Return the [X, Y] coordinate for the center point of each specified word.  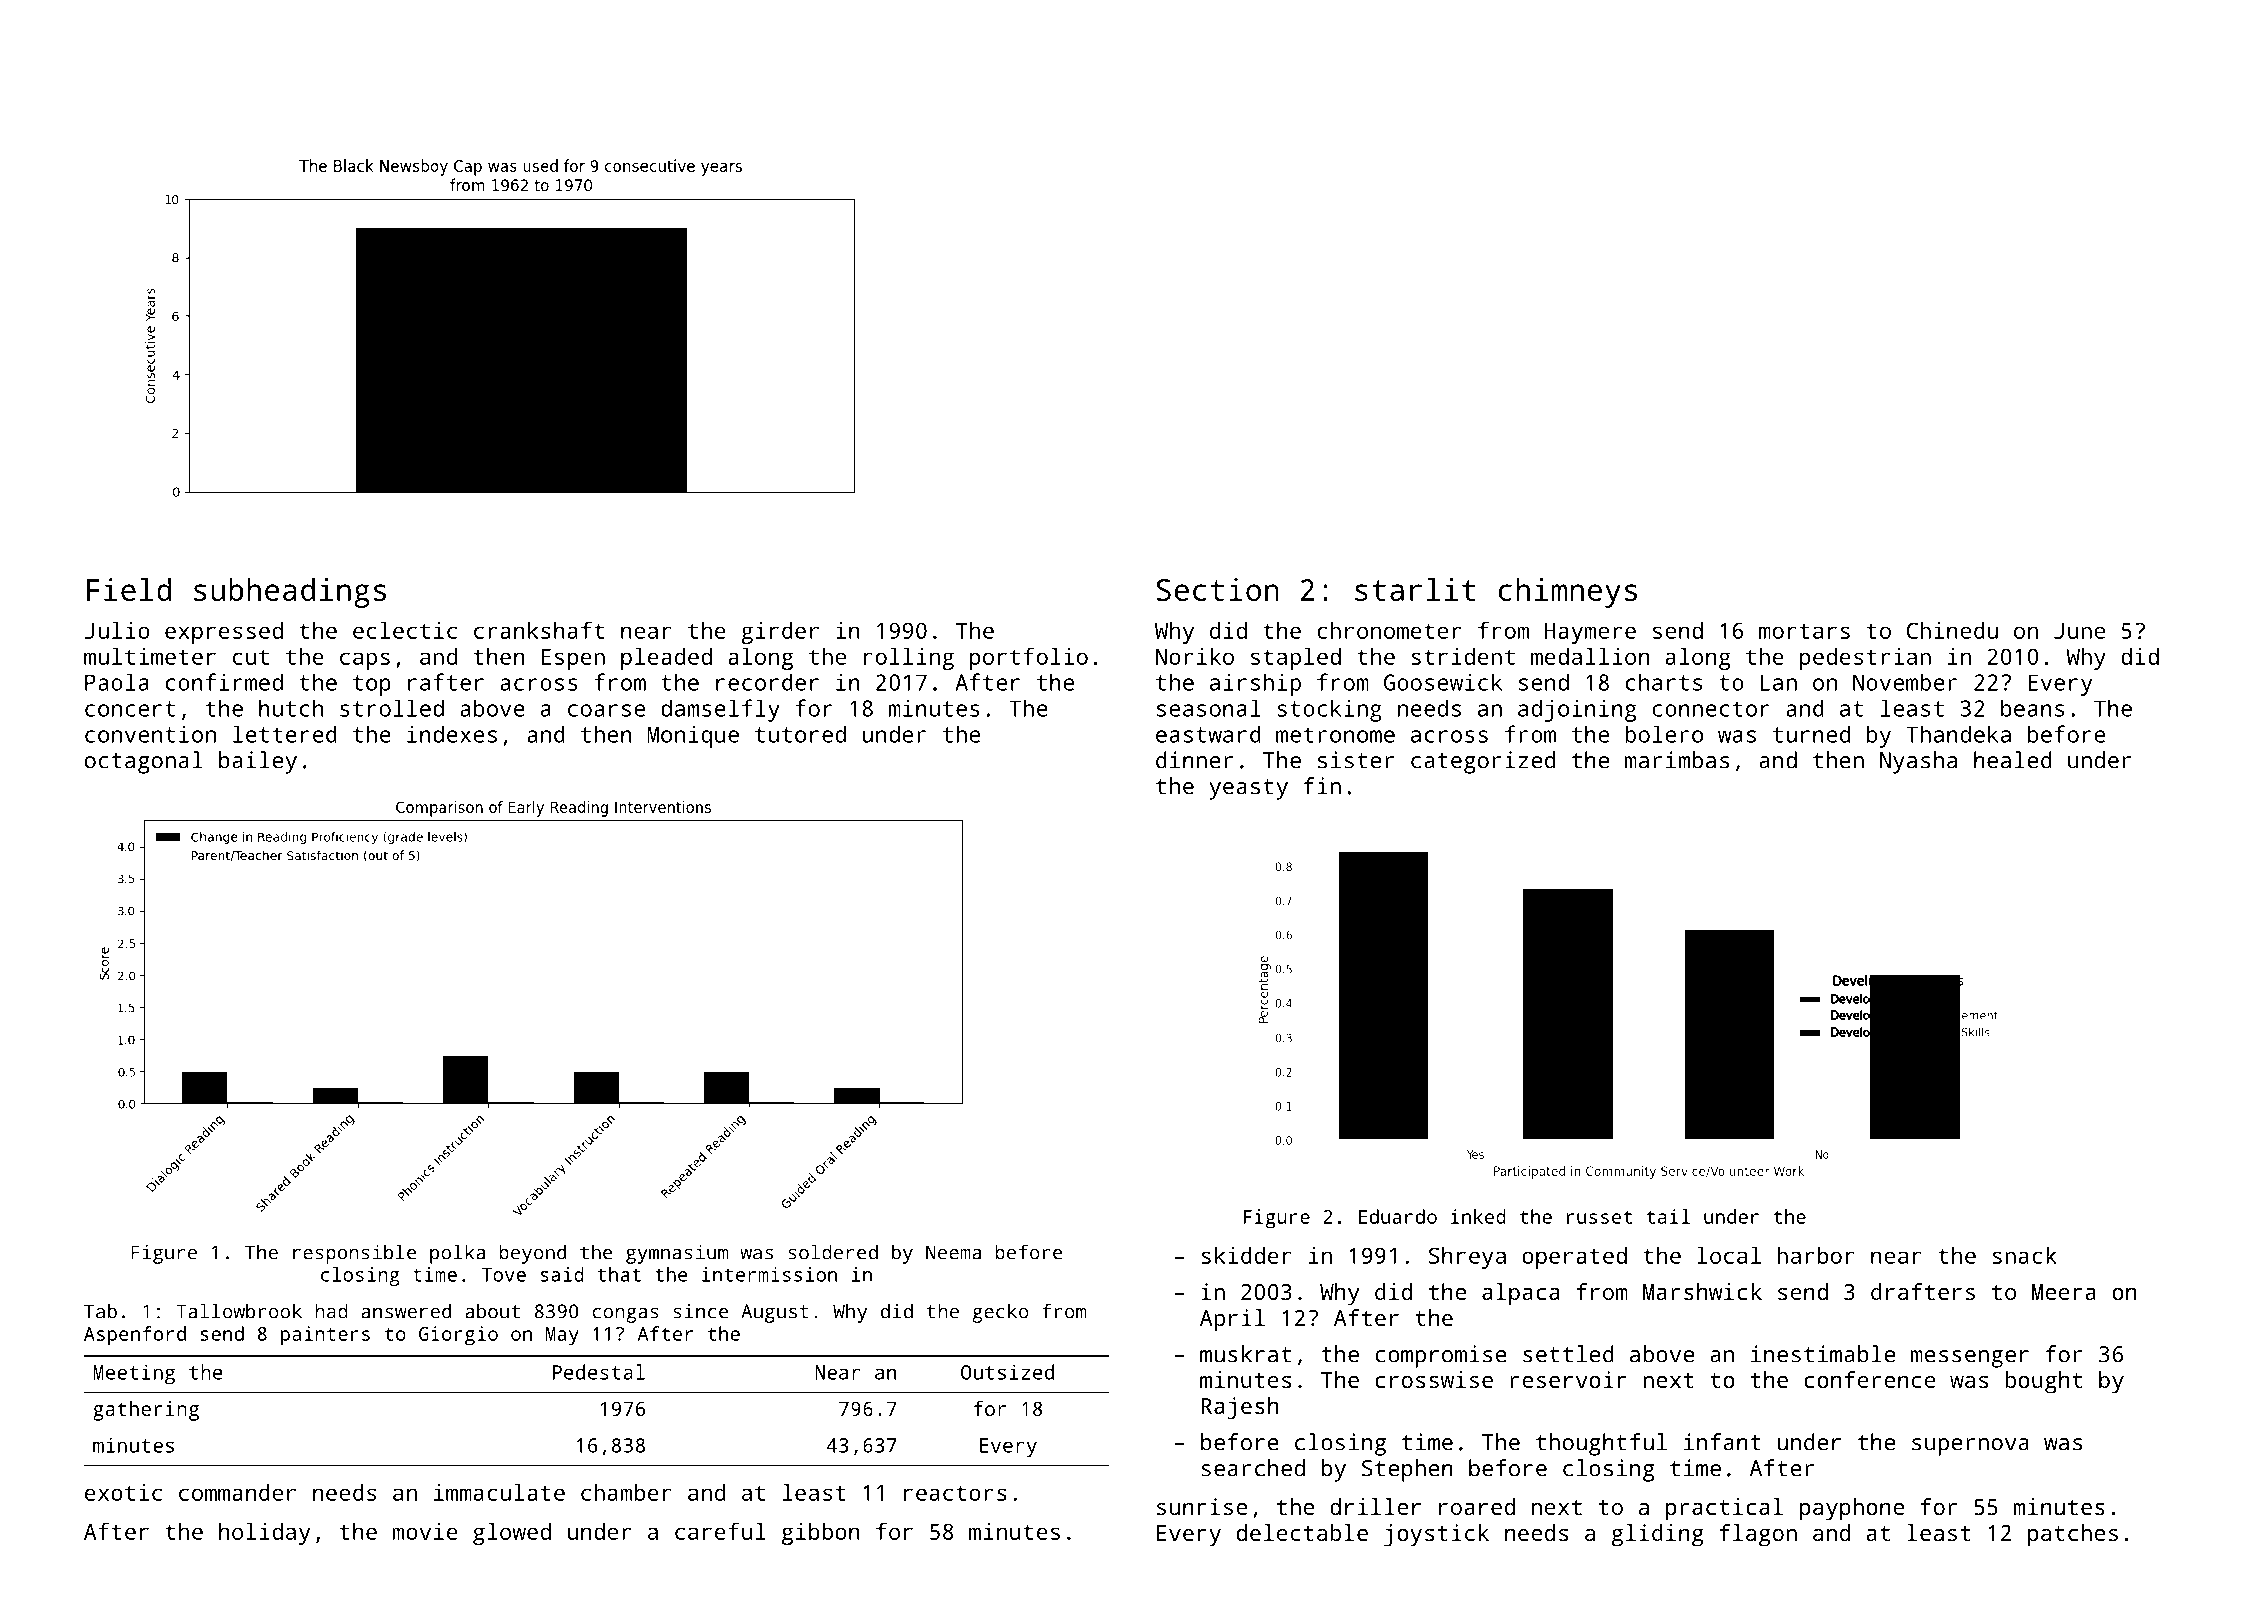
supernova [1970, 1447]
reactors [955, 1493]
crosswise [1434, 1379]
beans [2032, 708]
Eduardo [1398, 1216]
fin [1322, 786]
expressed [224, 633]
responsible [355, 1254]
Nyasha [1918, 762]
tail [1668, 1216]
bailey [258, 762]
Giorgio [458, 1336]
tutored [800, 734]
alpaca [1520, 1294]
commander [237, 1492]
